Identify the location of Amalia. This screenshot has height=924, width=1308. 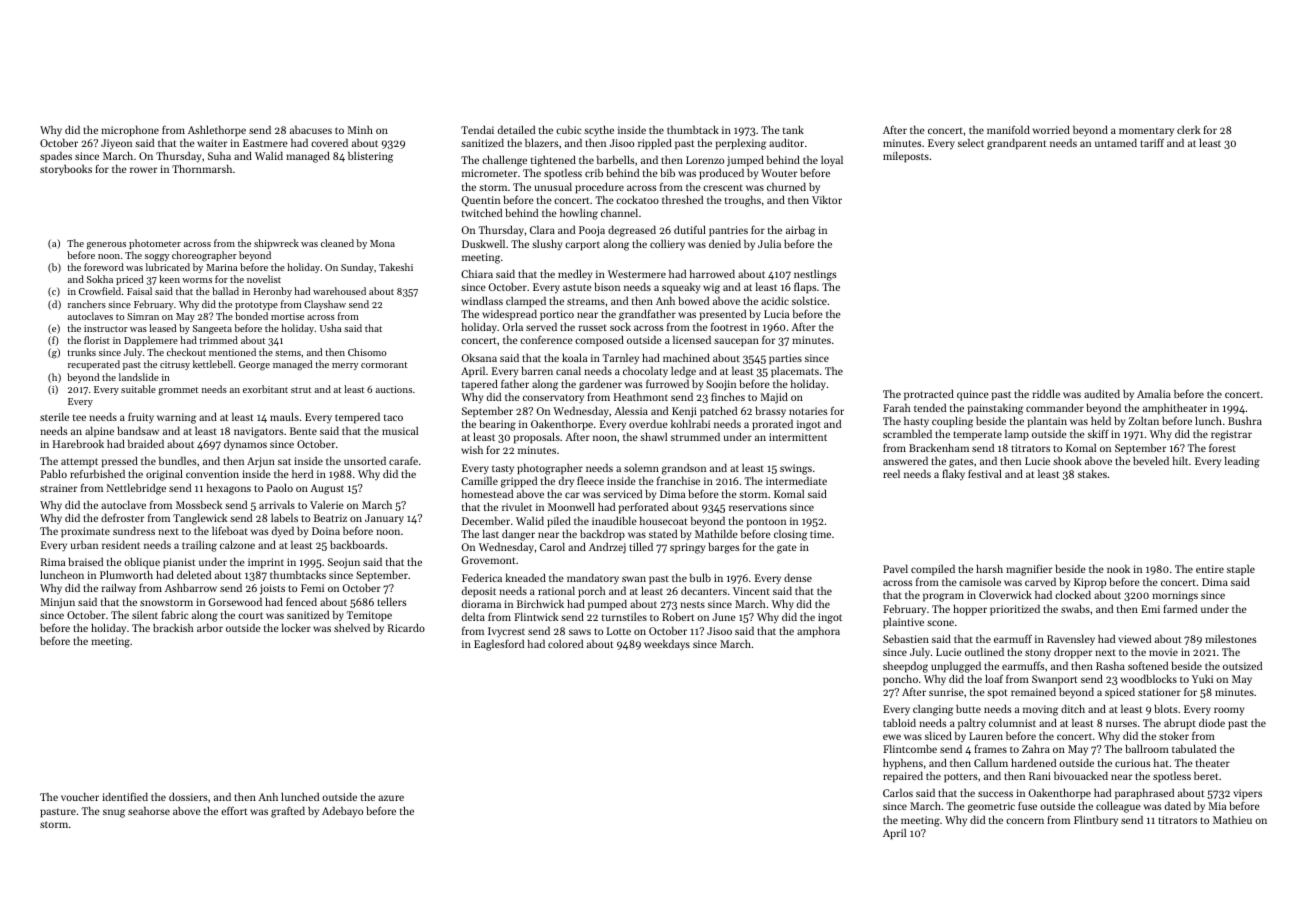
(1154, 394).
